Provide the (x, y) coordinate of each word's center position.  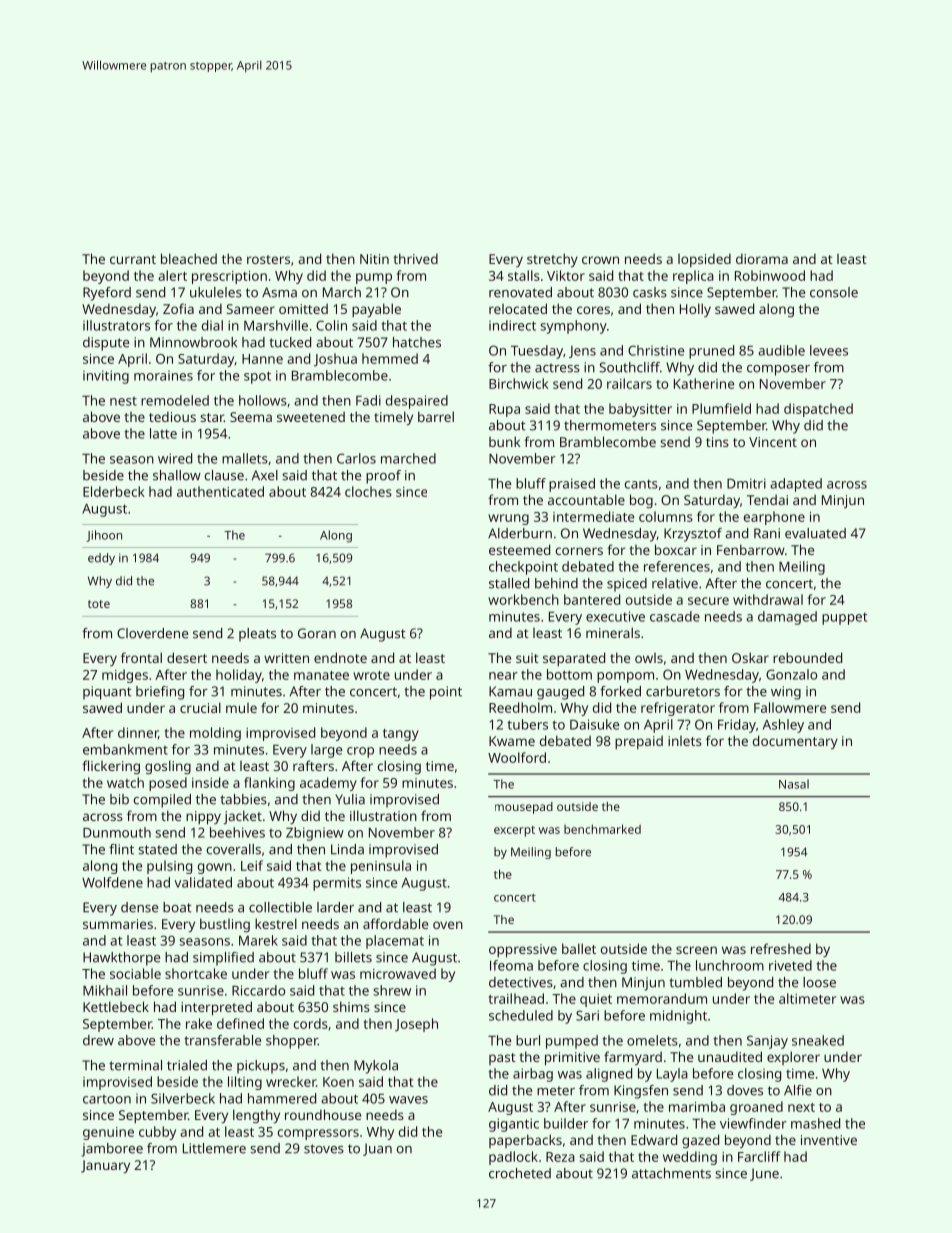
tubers (527, 724)
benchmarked (602, 829)
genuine (108, 1133)
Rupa (504, 410)
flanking (269, 784)
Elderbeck (114, 491)
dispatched (818, 410)
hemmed (390, 358)
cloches (368, 491)
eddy (101, 559)
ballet (579, 948)
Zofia (178, 308)
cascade (675, 616)
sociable (135, 973)
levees (829, 350)
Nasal (794, 784)
